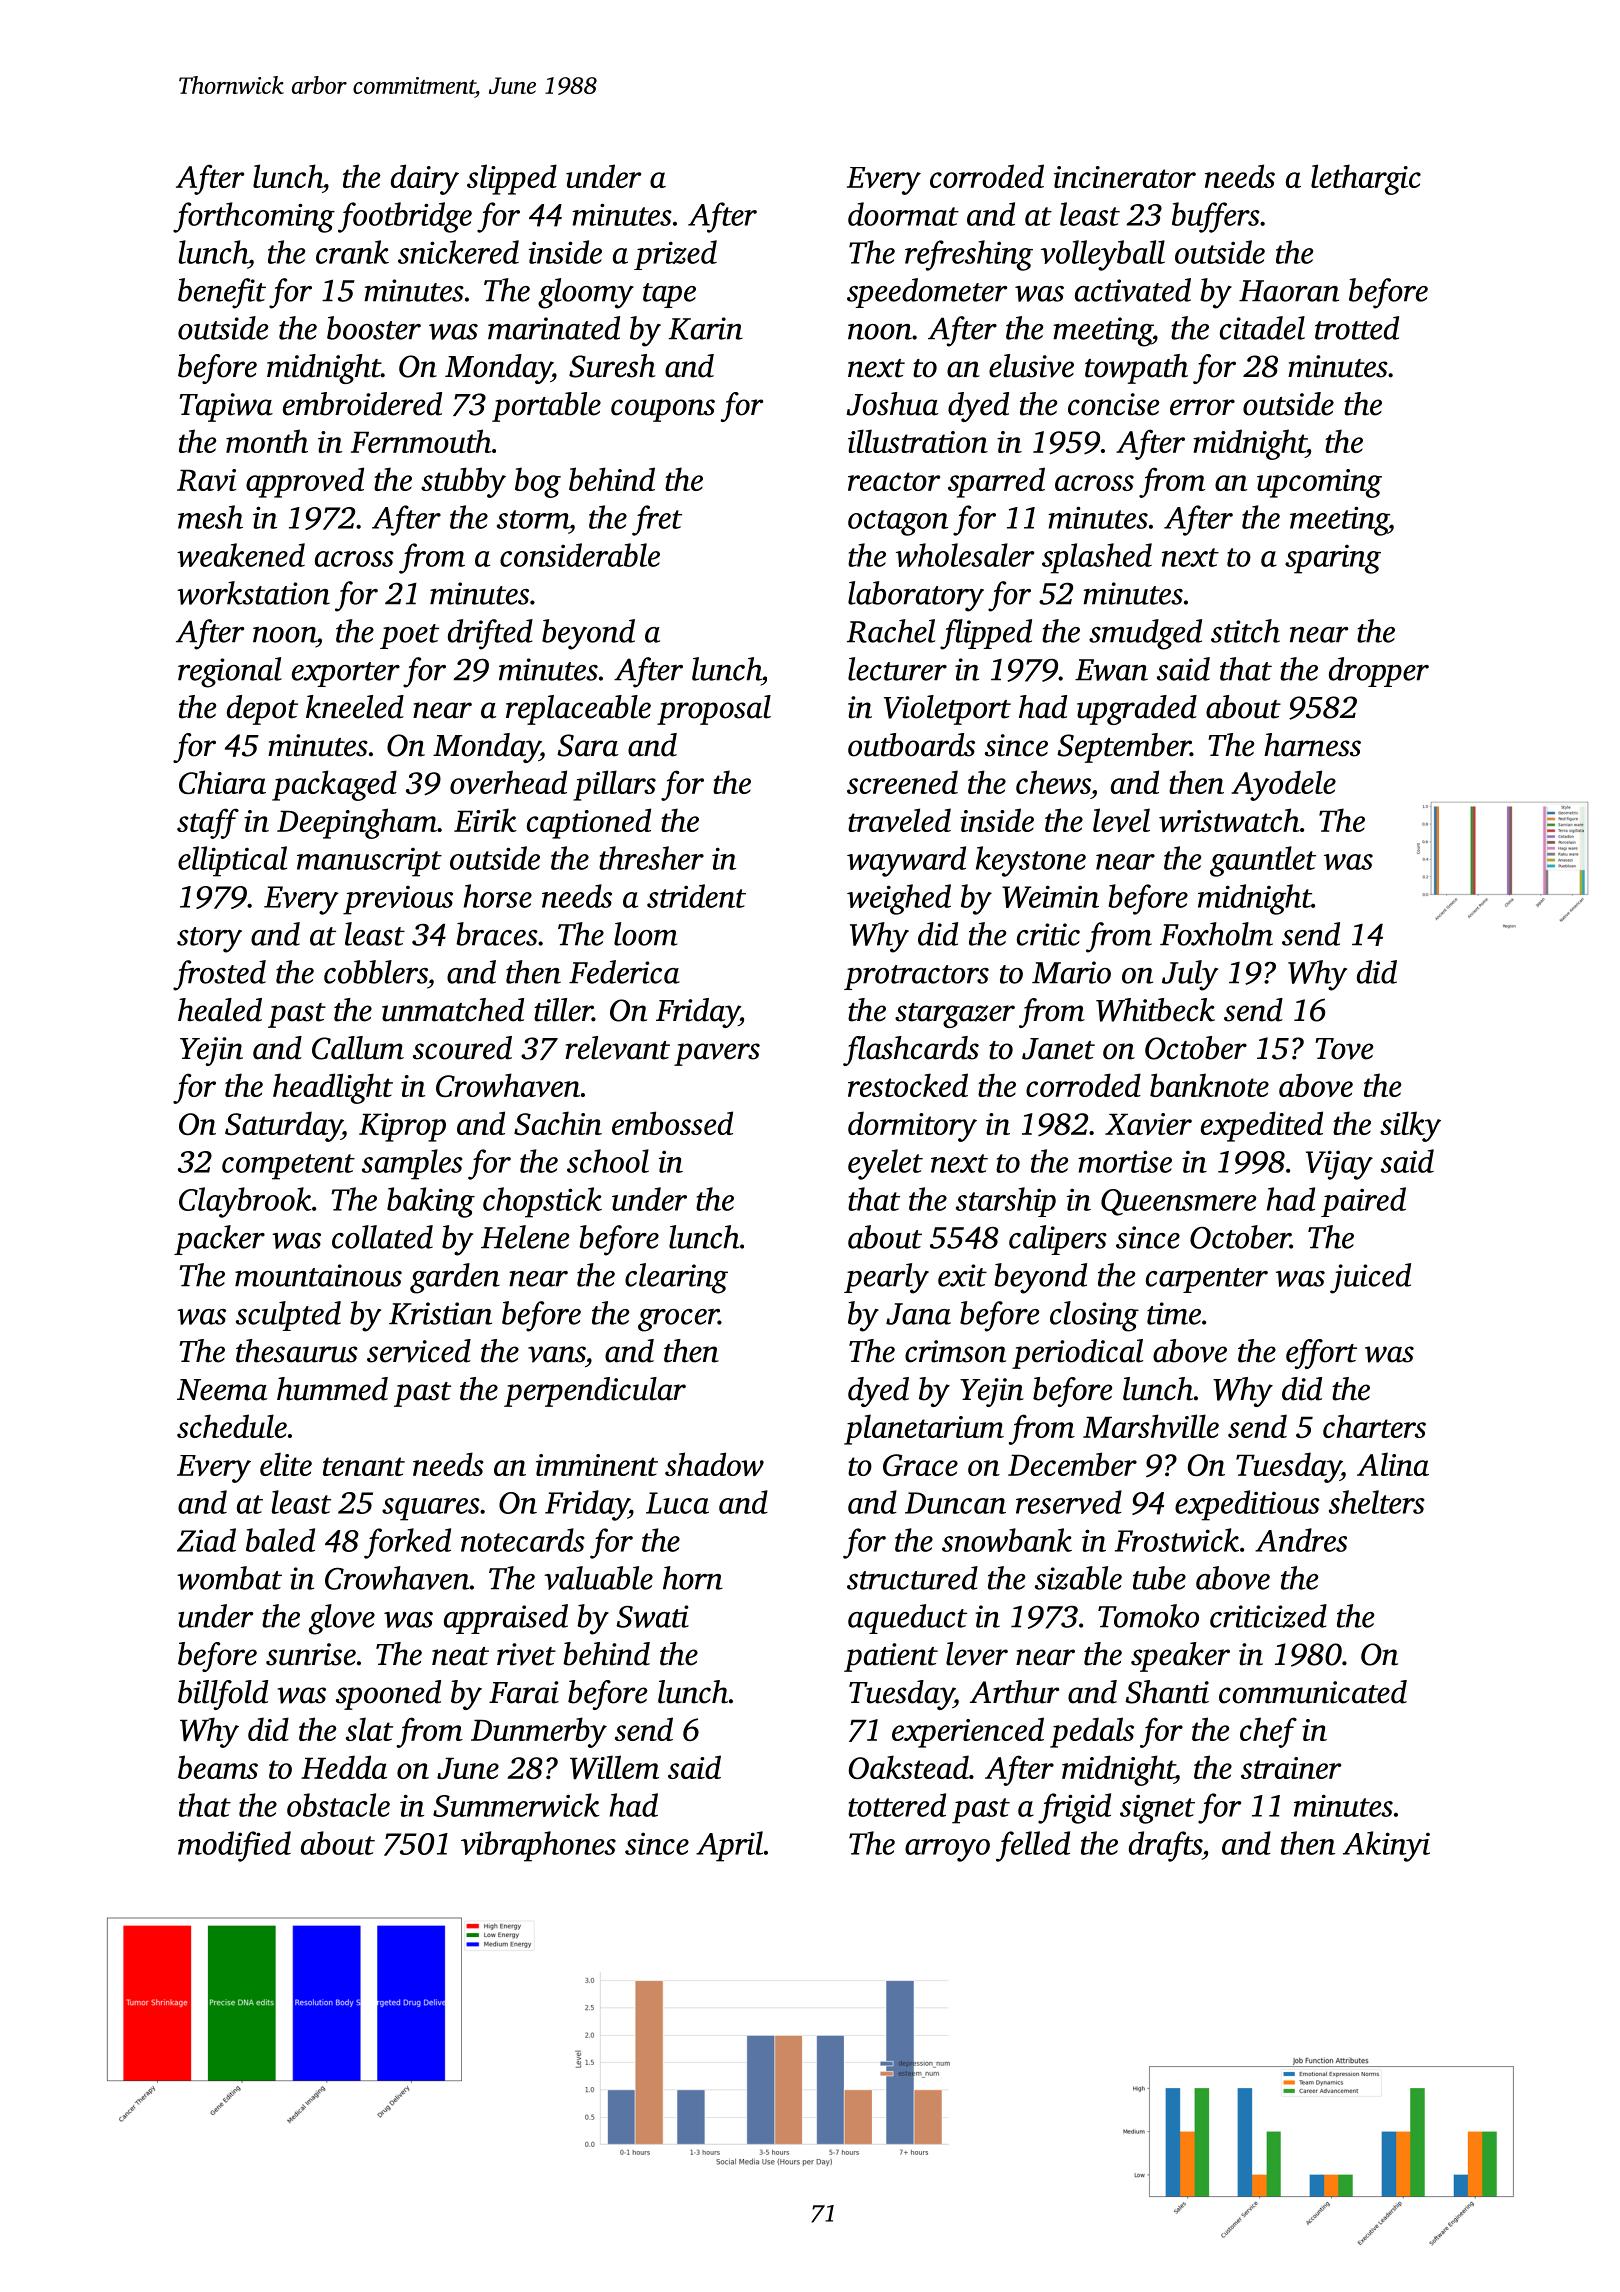 This page has width=1620, height=2292. What do you see at coordinates (542, 1202) in the page?
I see `chopstick` at bounding box center [542, 1202].
